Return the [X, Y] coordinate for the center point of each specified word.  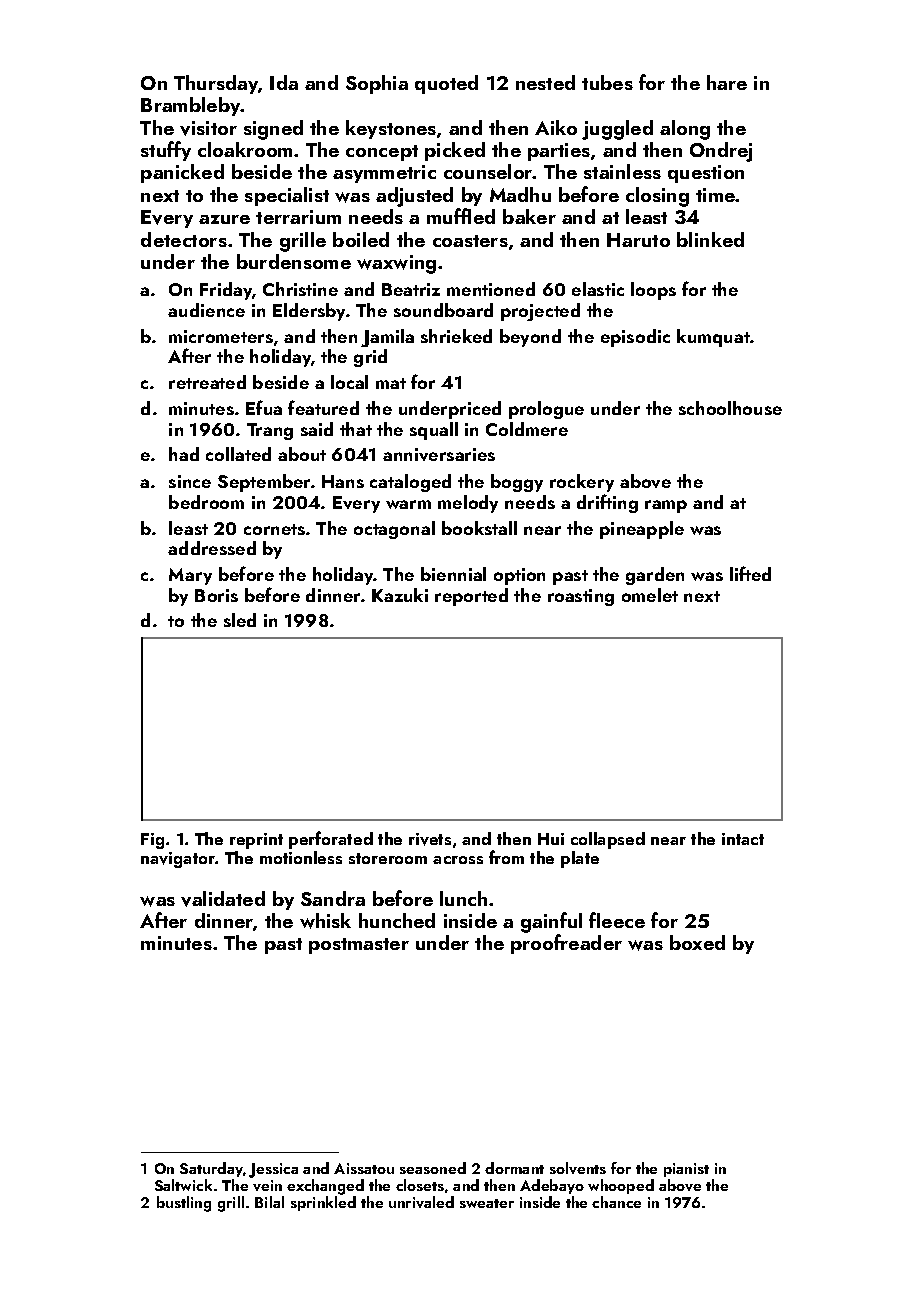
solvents [578, 1168]
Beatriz [411, 289]
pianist [686, 1170]
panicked [182, 173]
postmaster [359, 946]
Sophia [377, 84]
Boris [216, 595]
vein [267, 1185]
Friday [226, 291]
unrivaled [421, 1202]
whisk [325, 921]
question [706, 174]
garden [655, 576]
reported [471, 597]
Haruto [638, 240]
